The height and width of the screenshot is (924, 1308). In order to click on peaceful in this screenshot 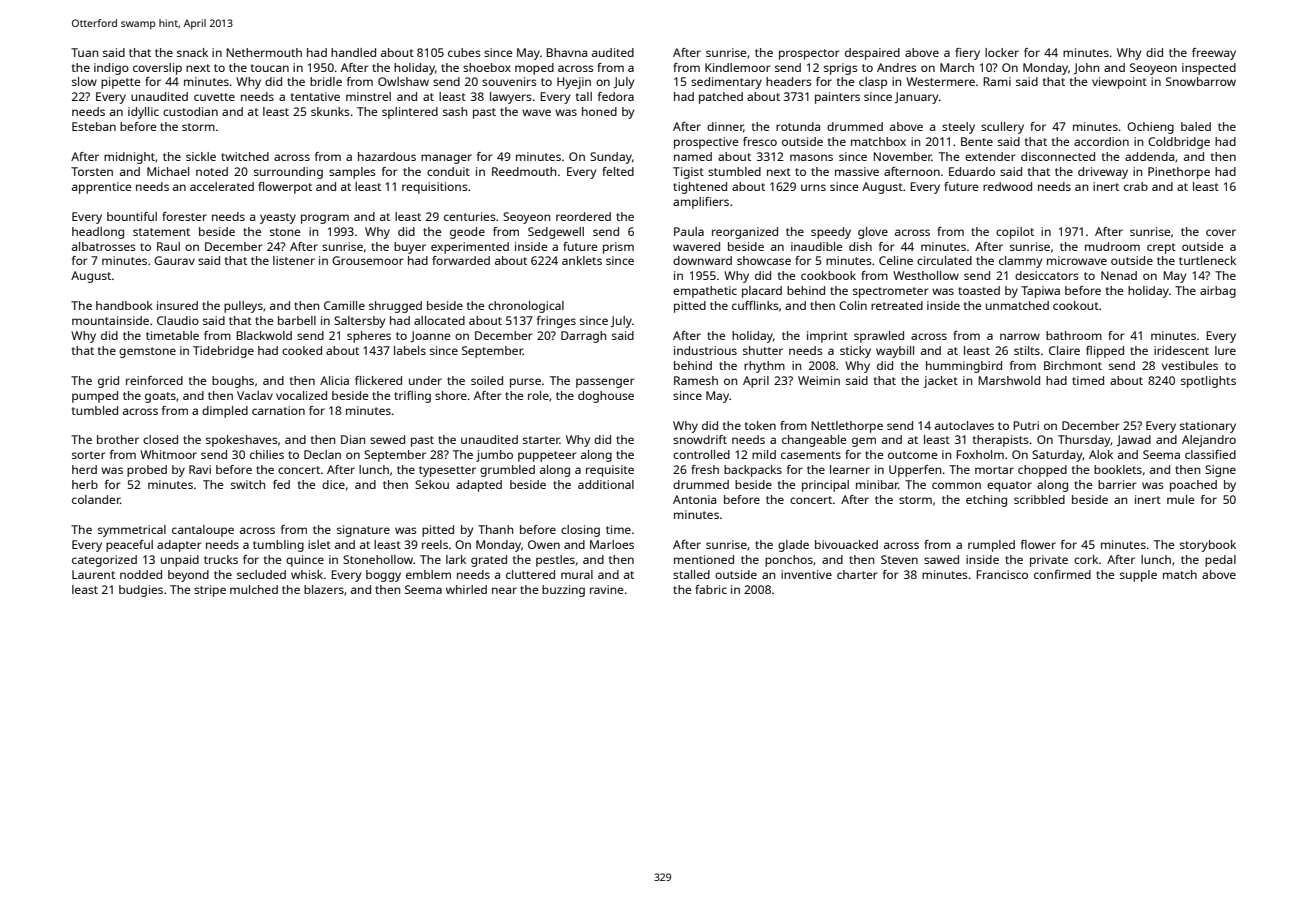, I will do `click(129, 546)`.
